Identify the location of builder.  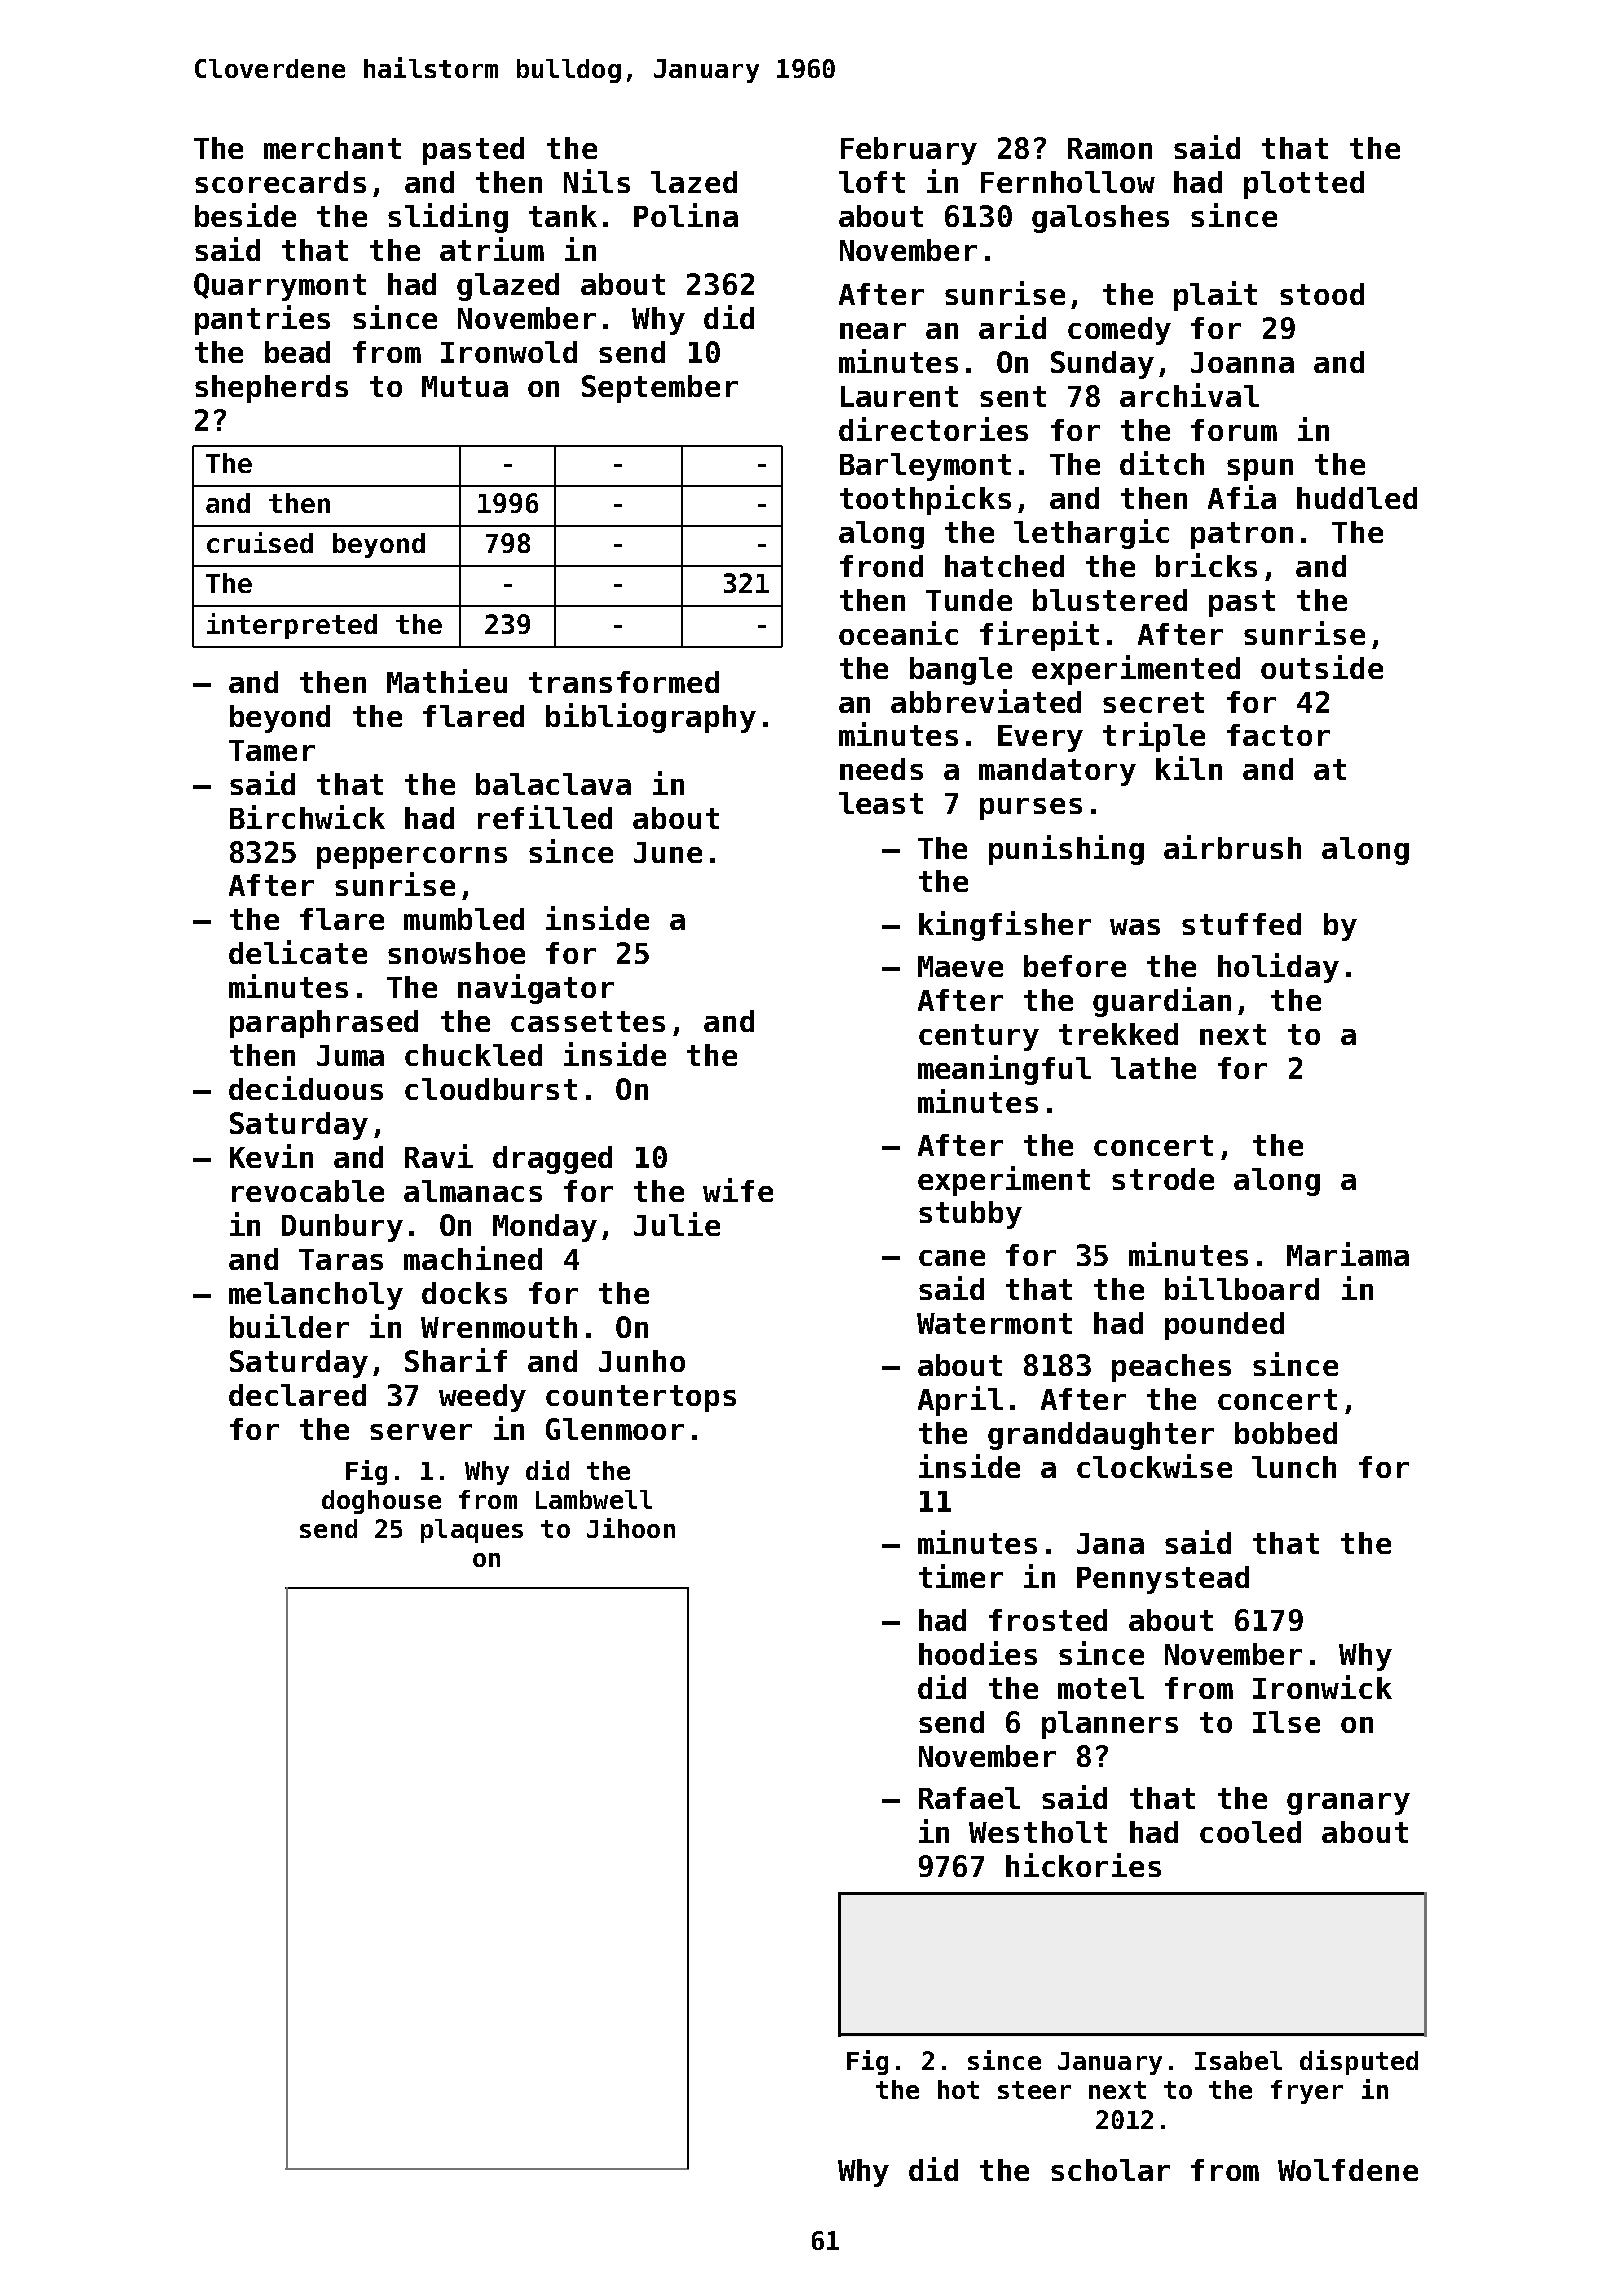
(289, 1326).
